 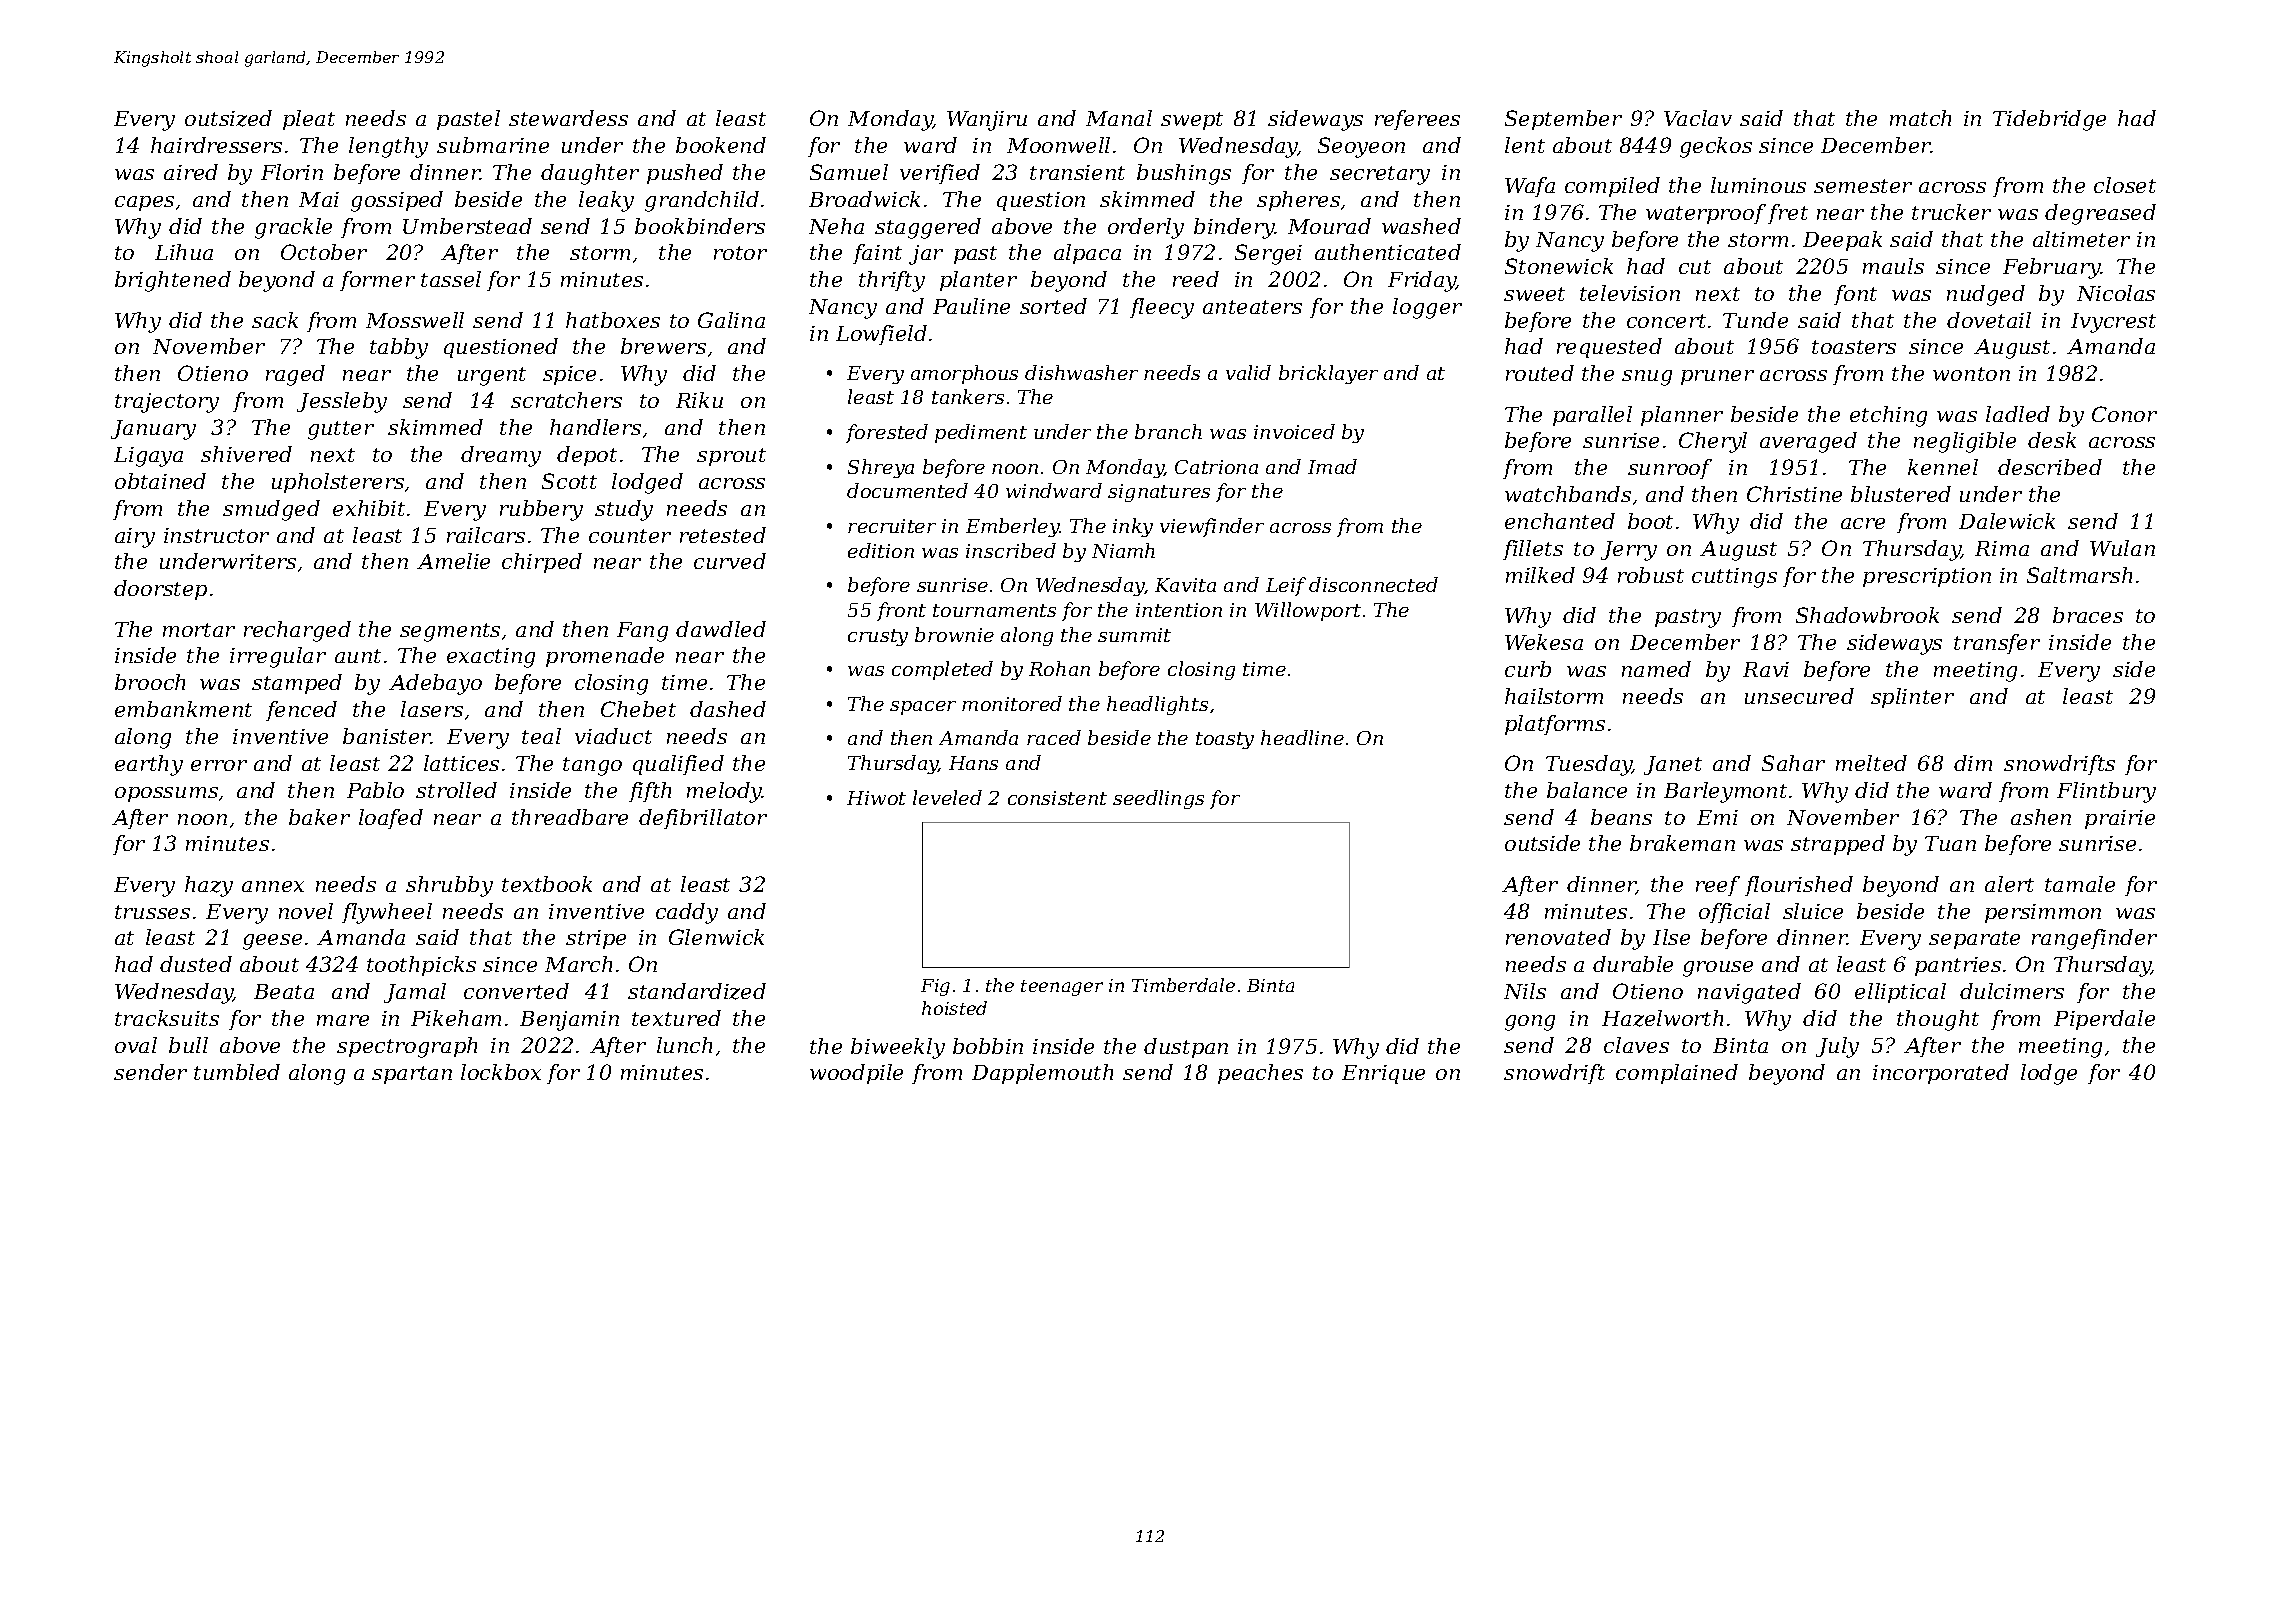 What do you see at coordinates (2120, 819) in the document?
I see `prairie` at bounding box center [2120, 819].
